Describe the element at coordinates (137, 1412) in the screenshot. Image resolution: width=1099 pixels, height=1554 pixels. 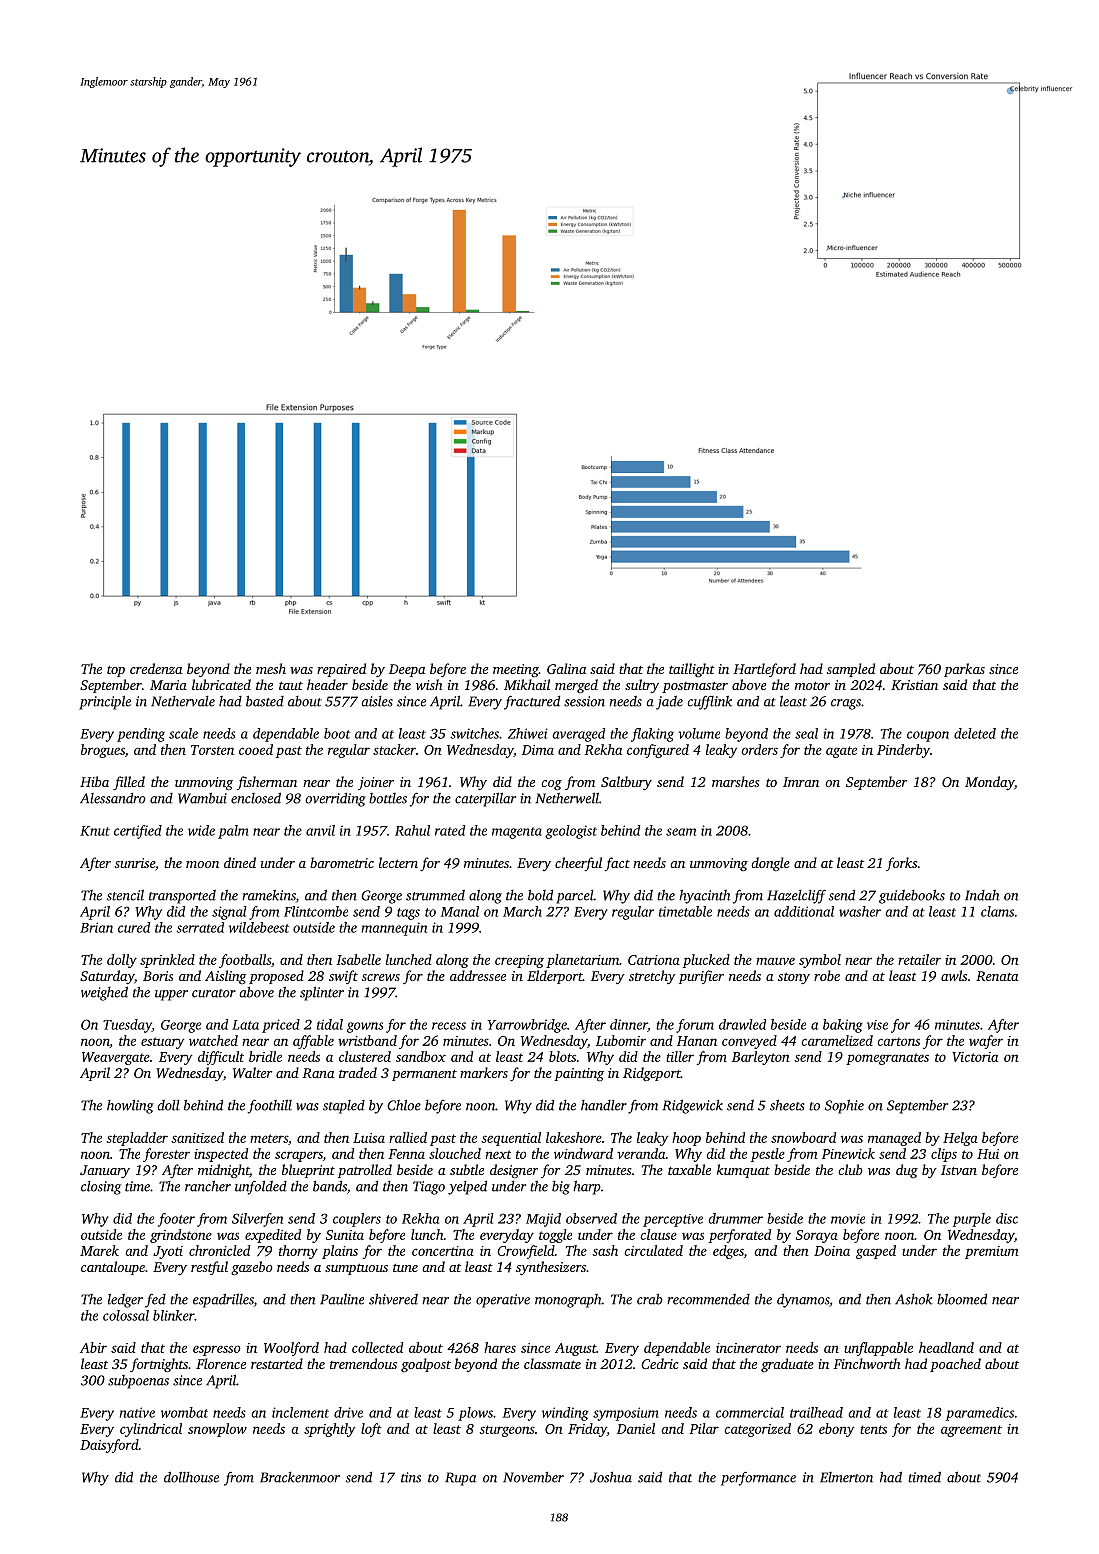
I see `native` at that location.
